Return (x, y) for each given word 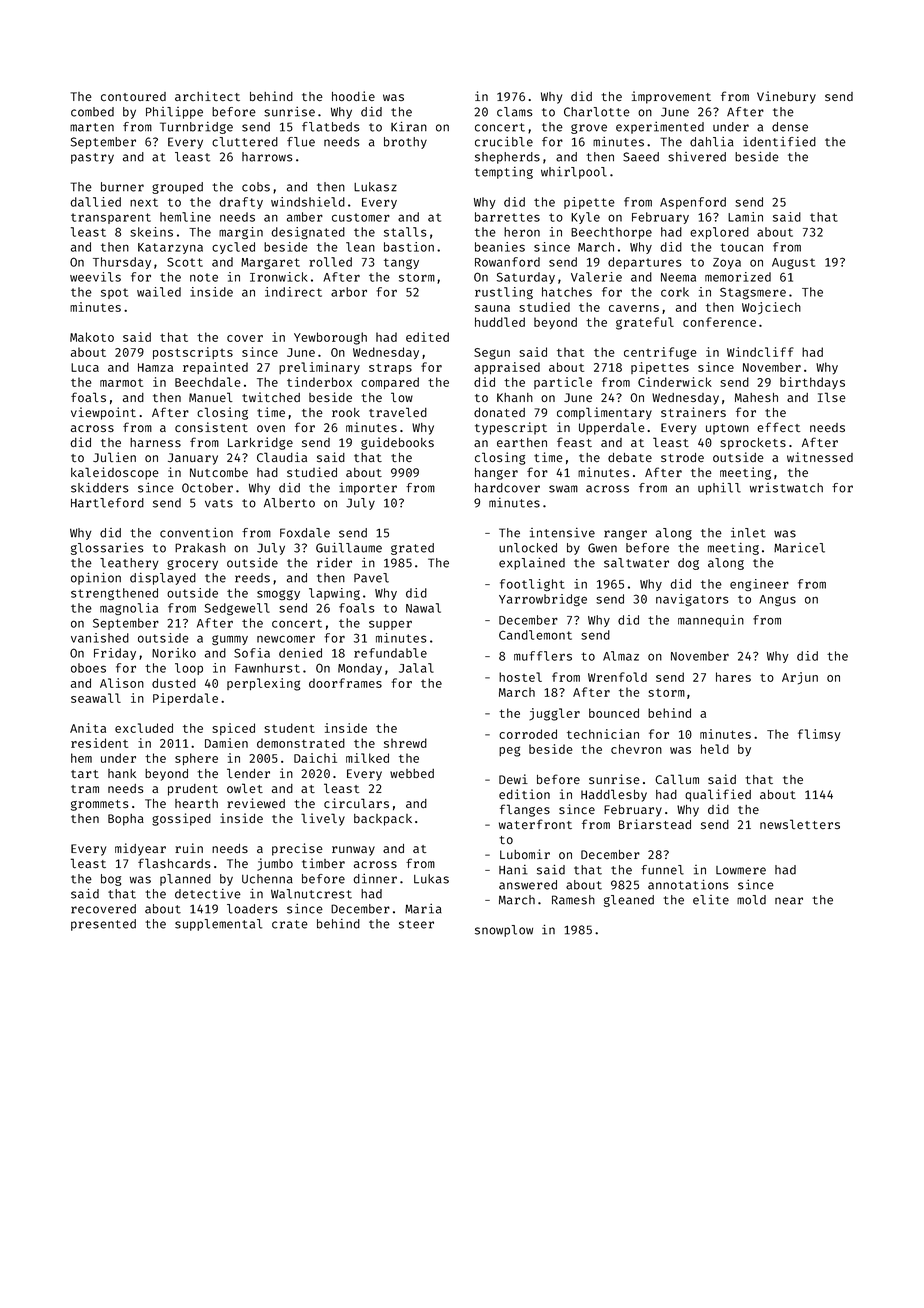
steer (416, 924)
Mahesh (756, 397)
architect (207, 96)
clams (515, 112)
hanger (496, 474)
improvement (671, 97)
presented (103, 925)
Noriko (174, 653)
